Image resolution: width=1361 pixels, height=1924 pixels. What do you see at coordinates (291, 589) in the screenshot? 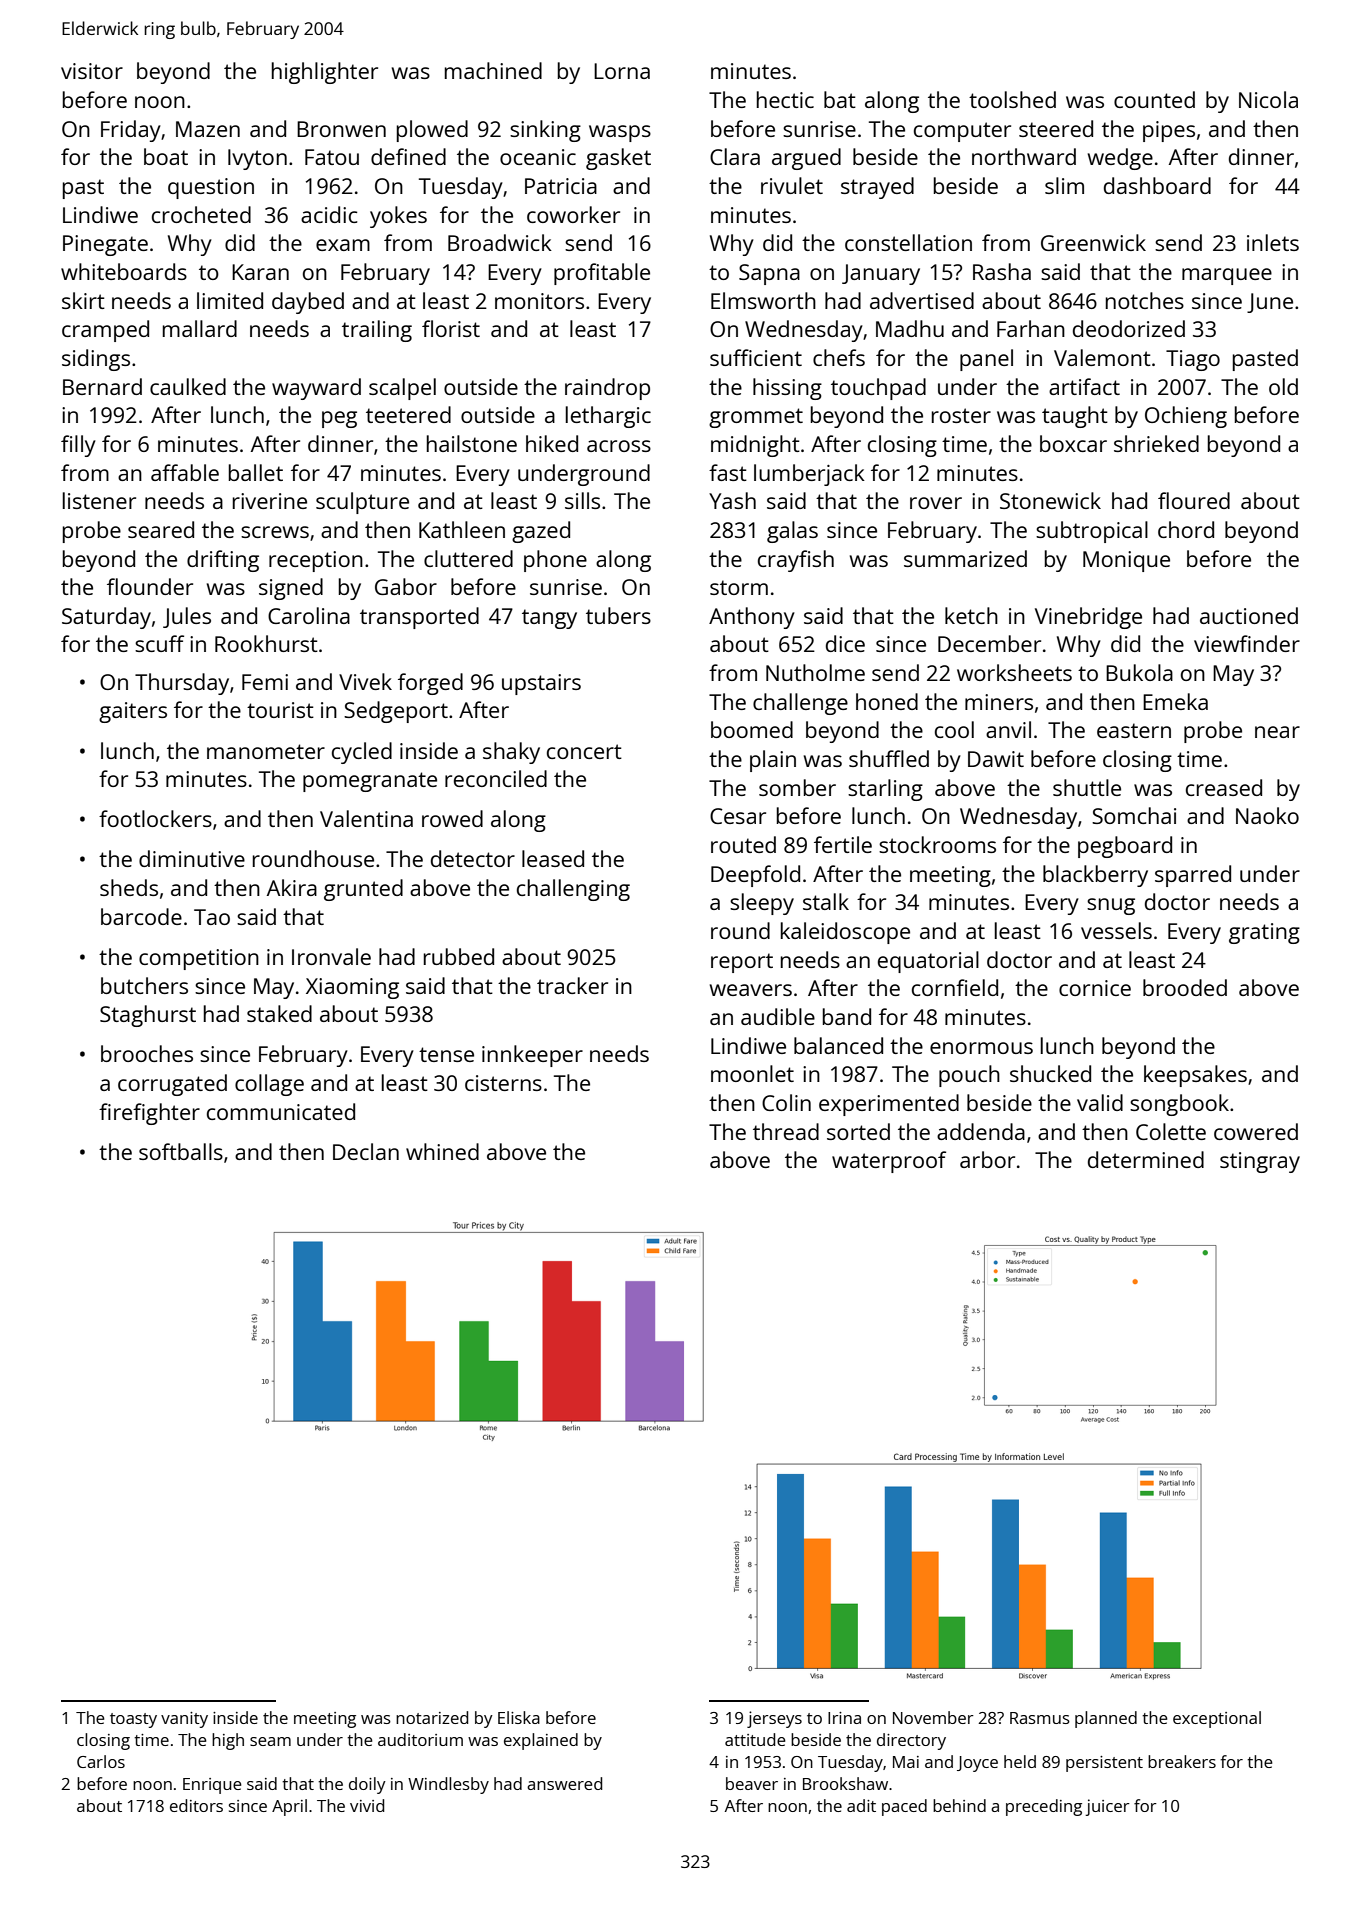
I see `signed` at bounding box center [291, 589].
